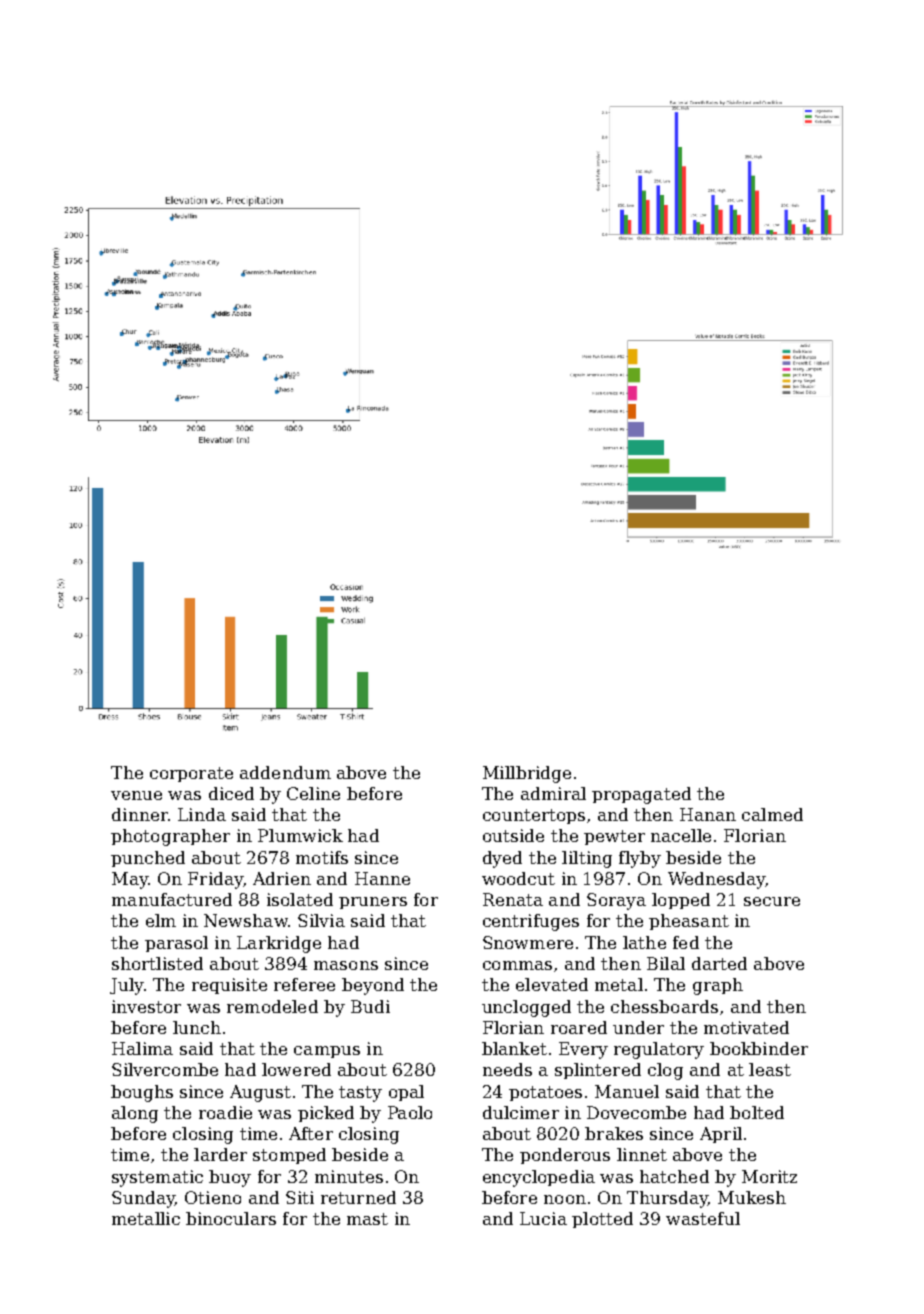 The width and height of the screenshot is (924, 1314). Describe the element at coordinates (326, 1114) in the screenshot. I see `picked` at that location.
